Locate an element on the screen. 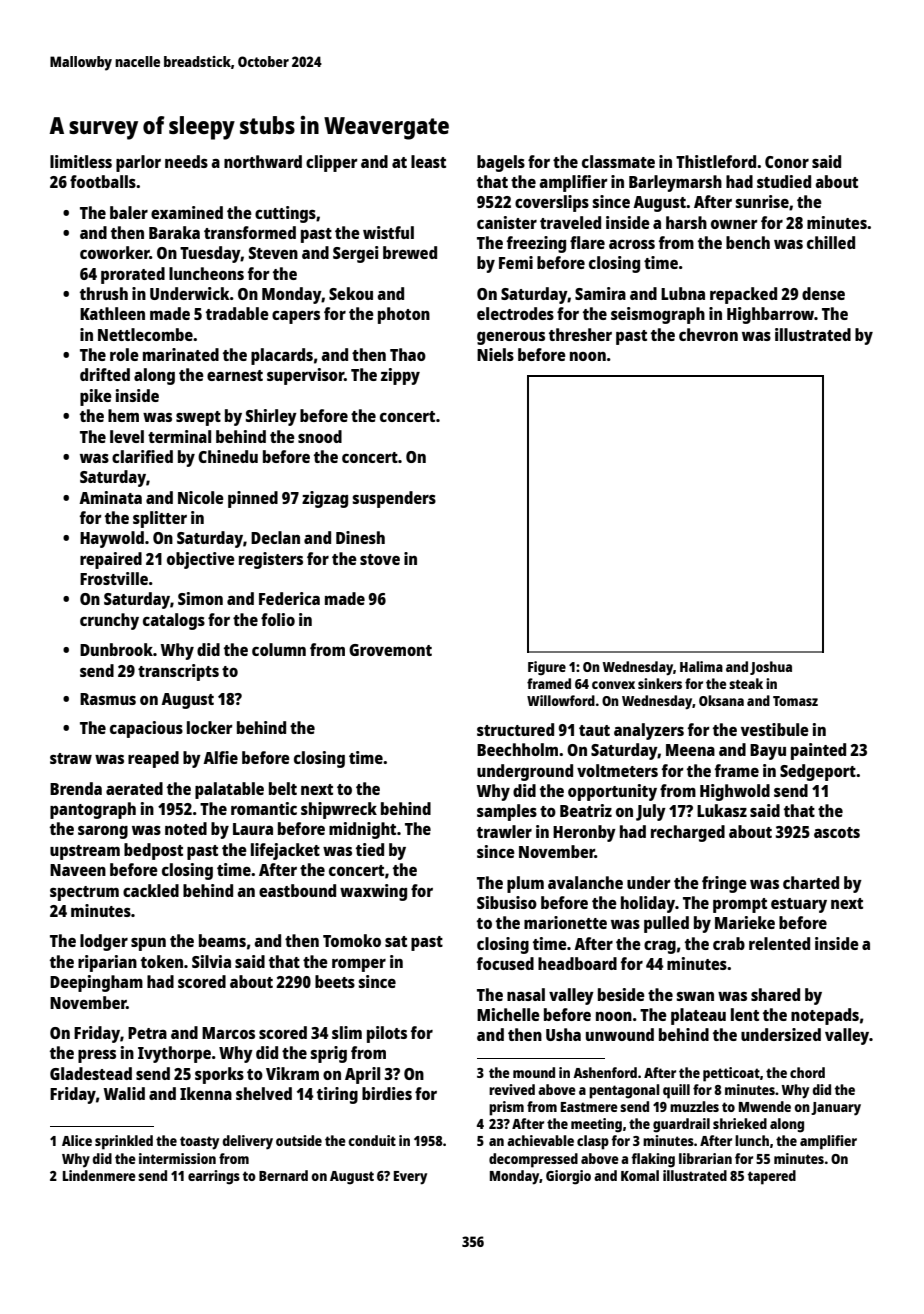  ascots is located at coordinates (837, 832).
